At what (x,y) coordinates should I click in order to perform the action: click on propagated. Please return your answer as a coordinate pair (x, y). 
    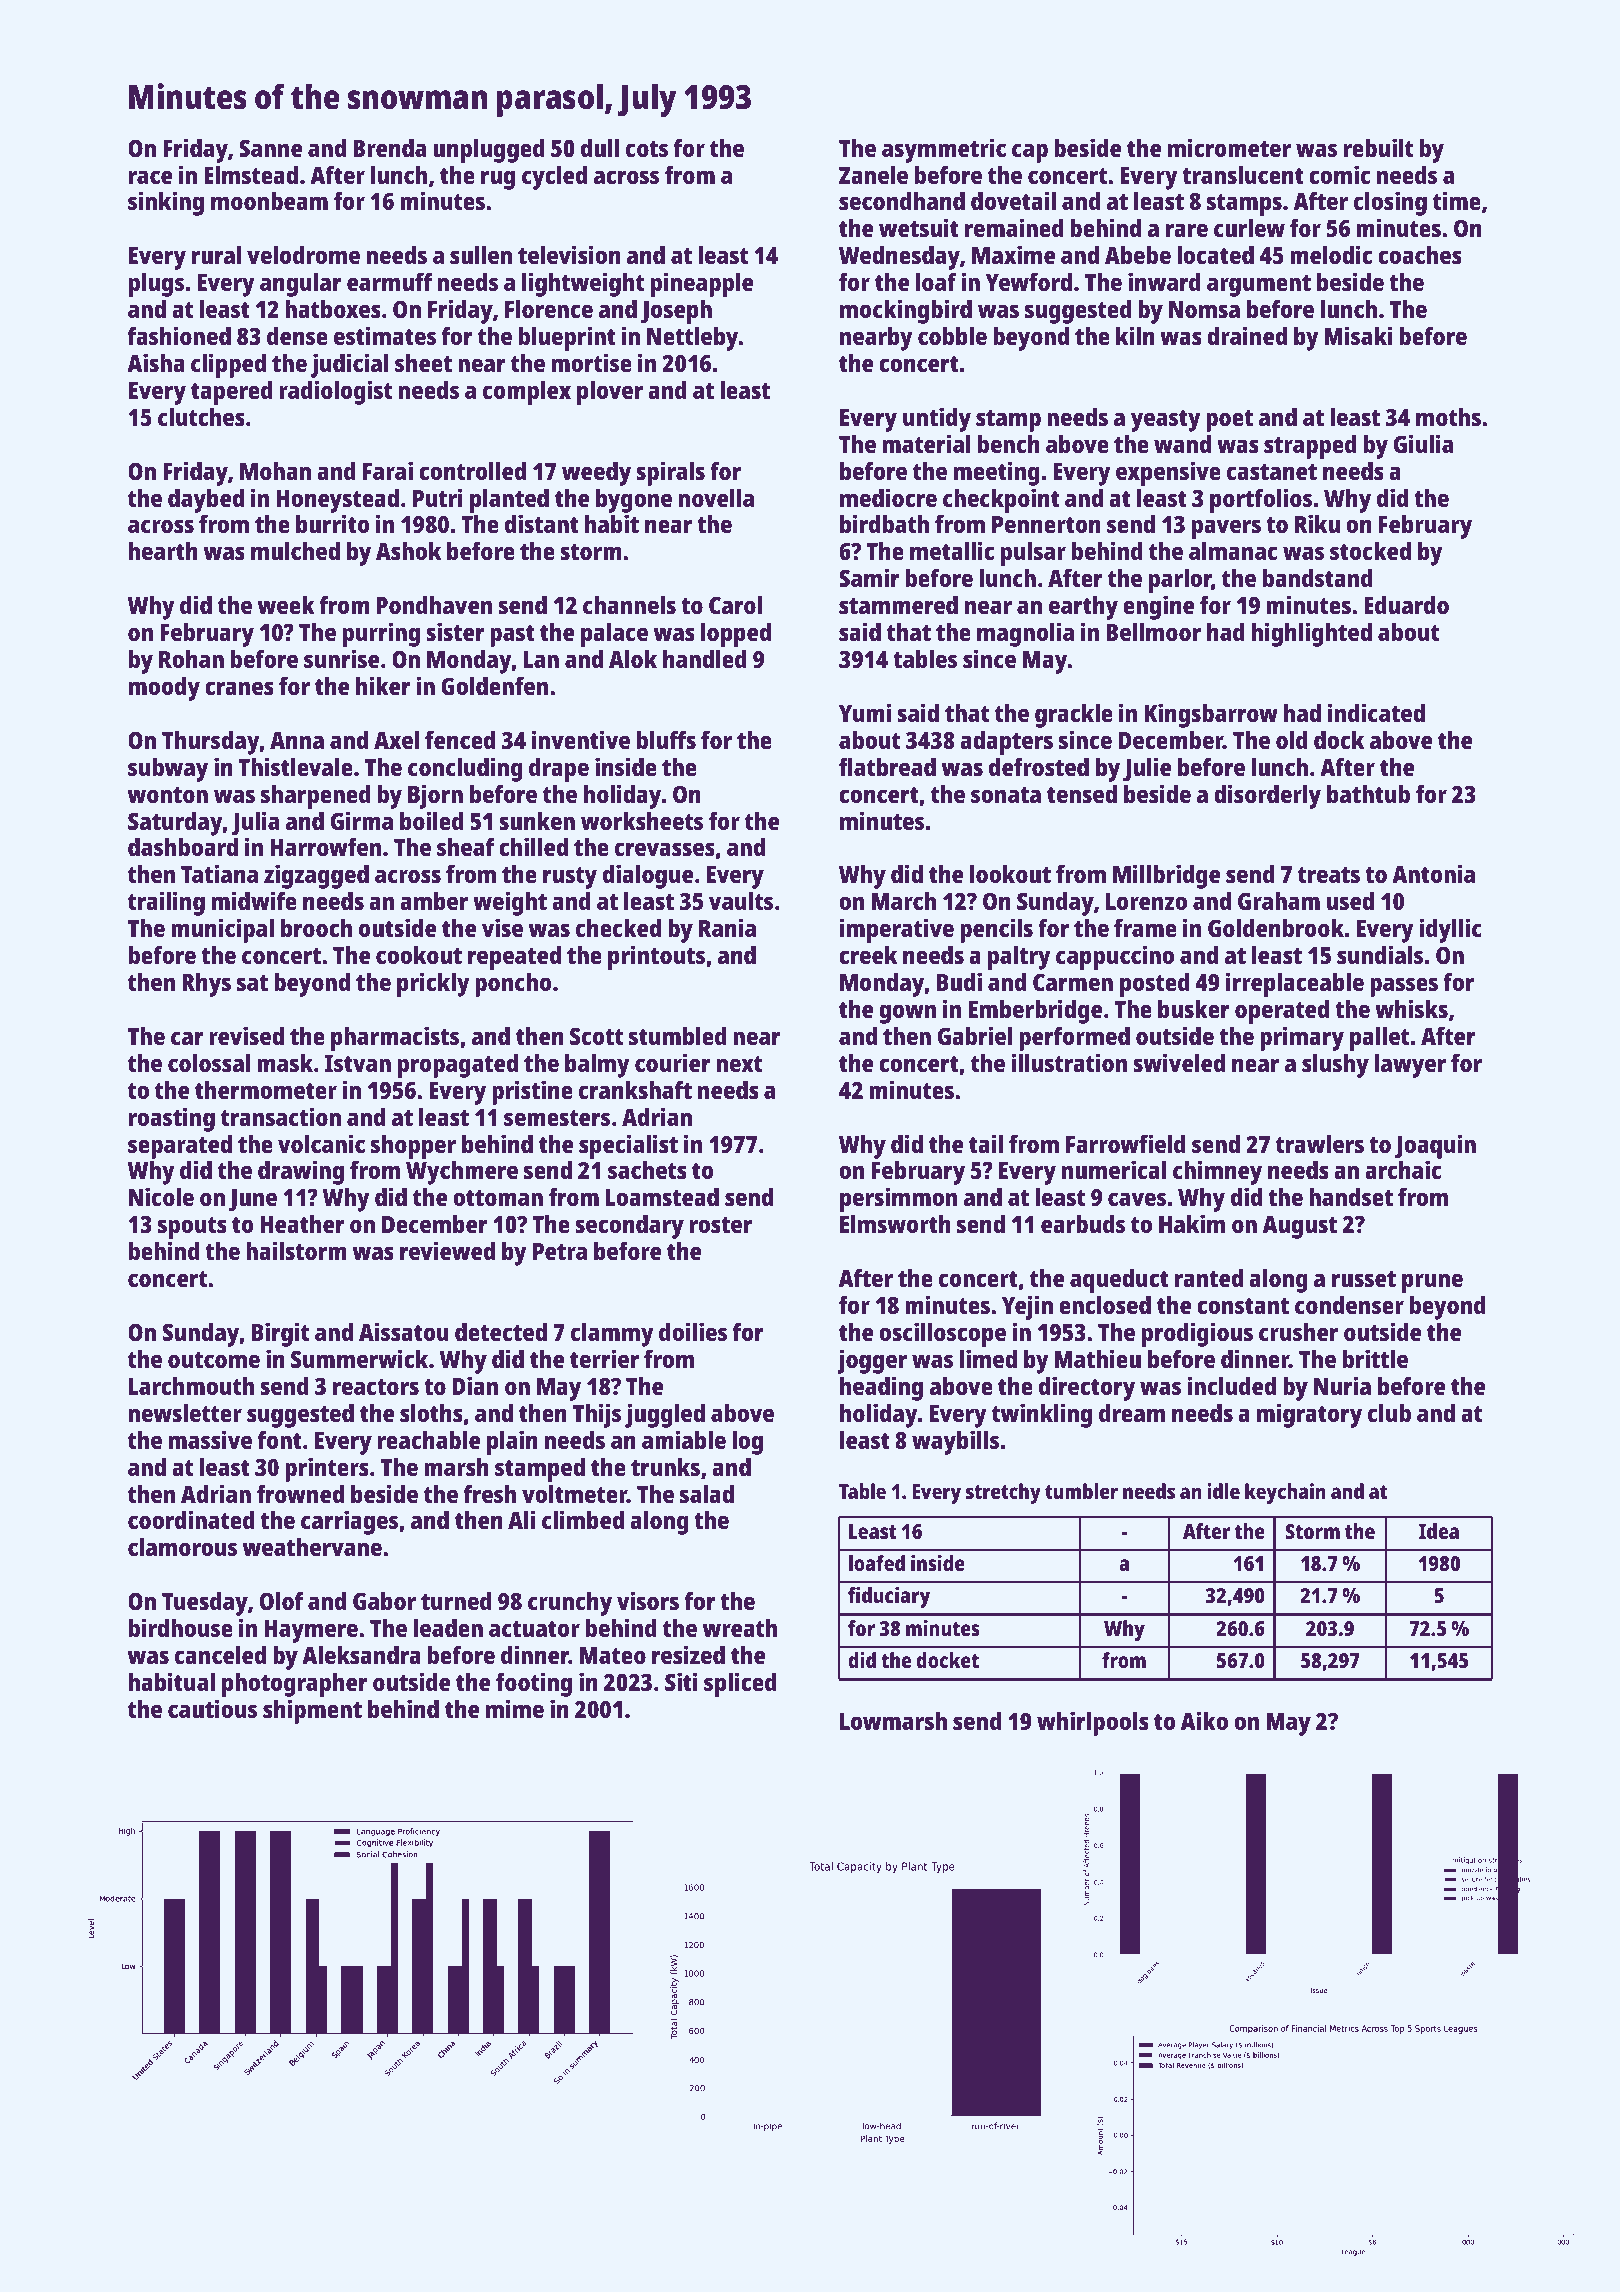
    Looking at the image, I should click on (458, 1066).
